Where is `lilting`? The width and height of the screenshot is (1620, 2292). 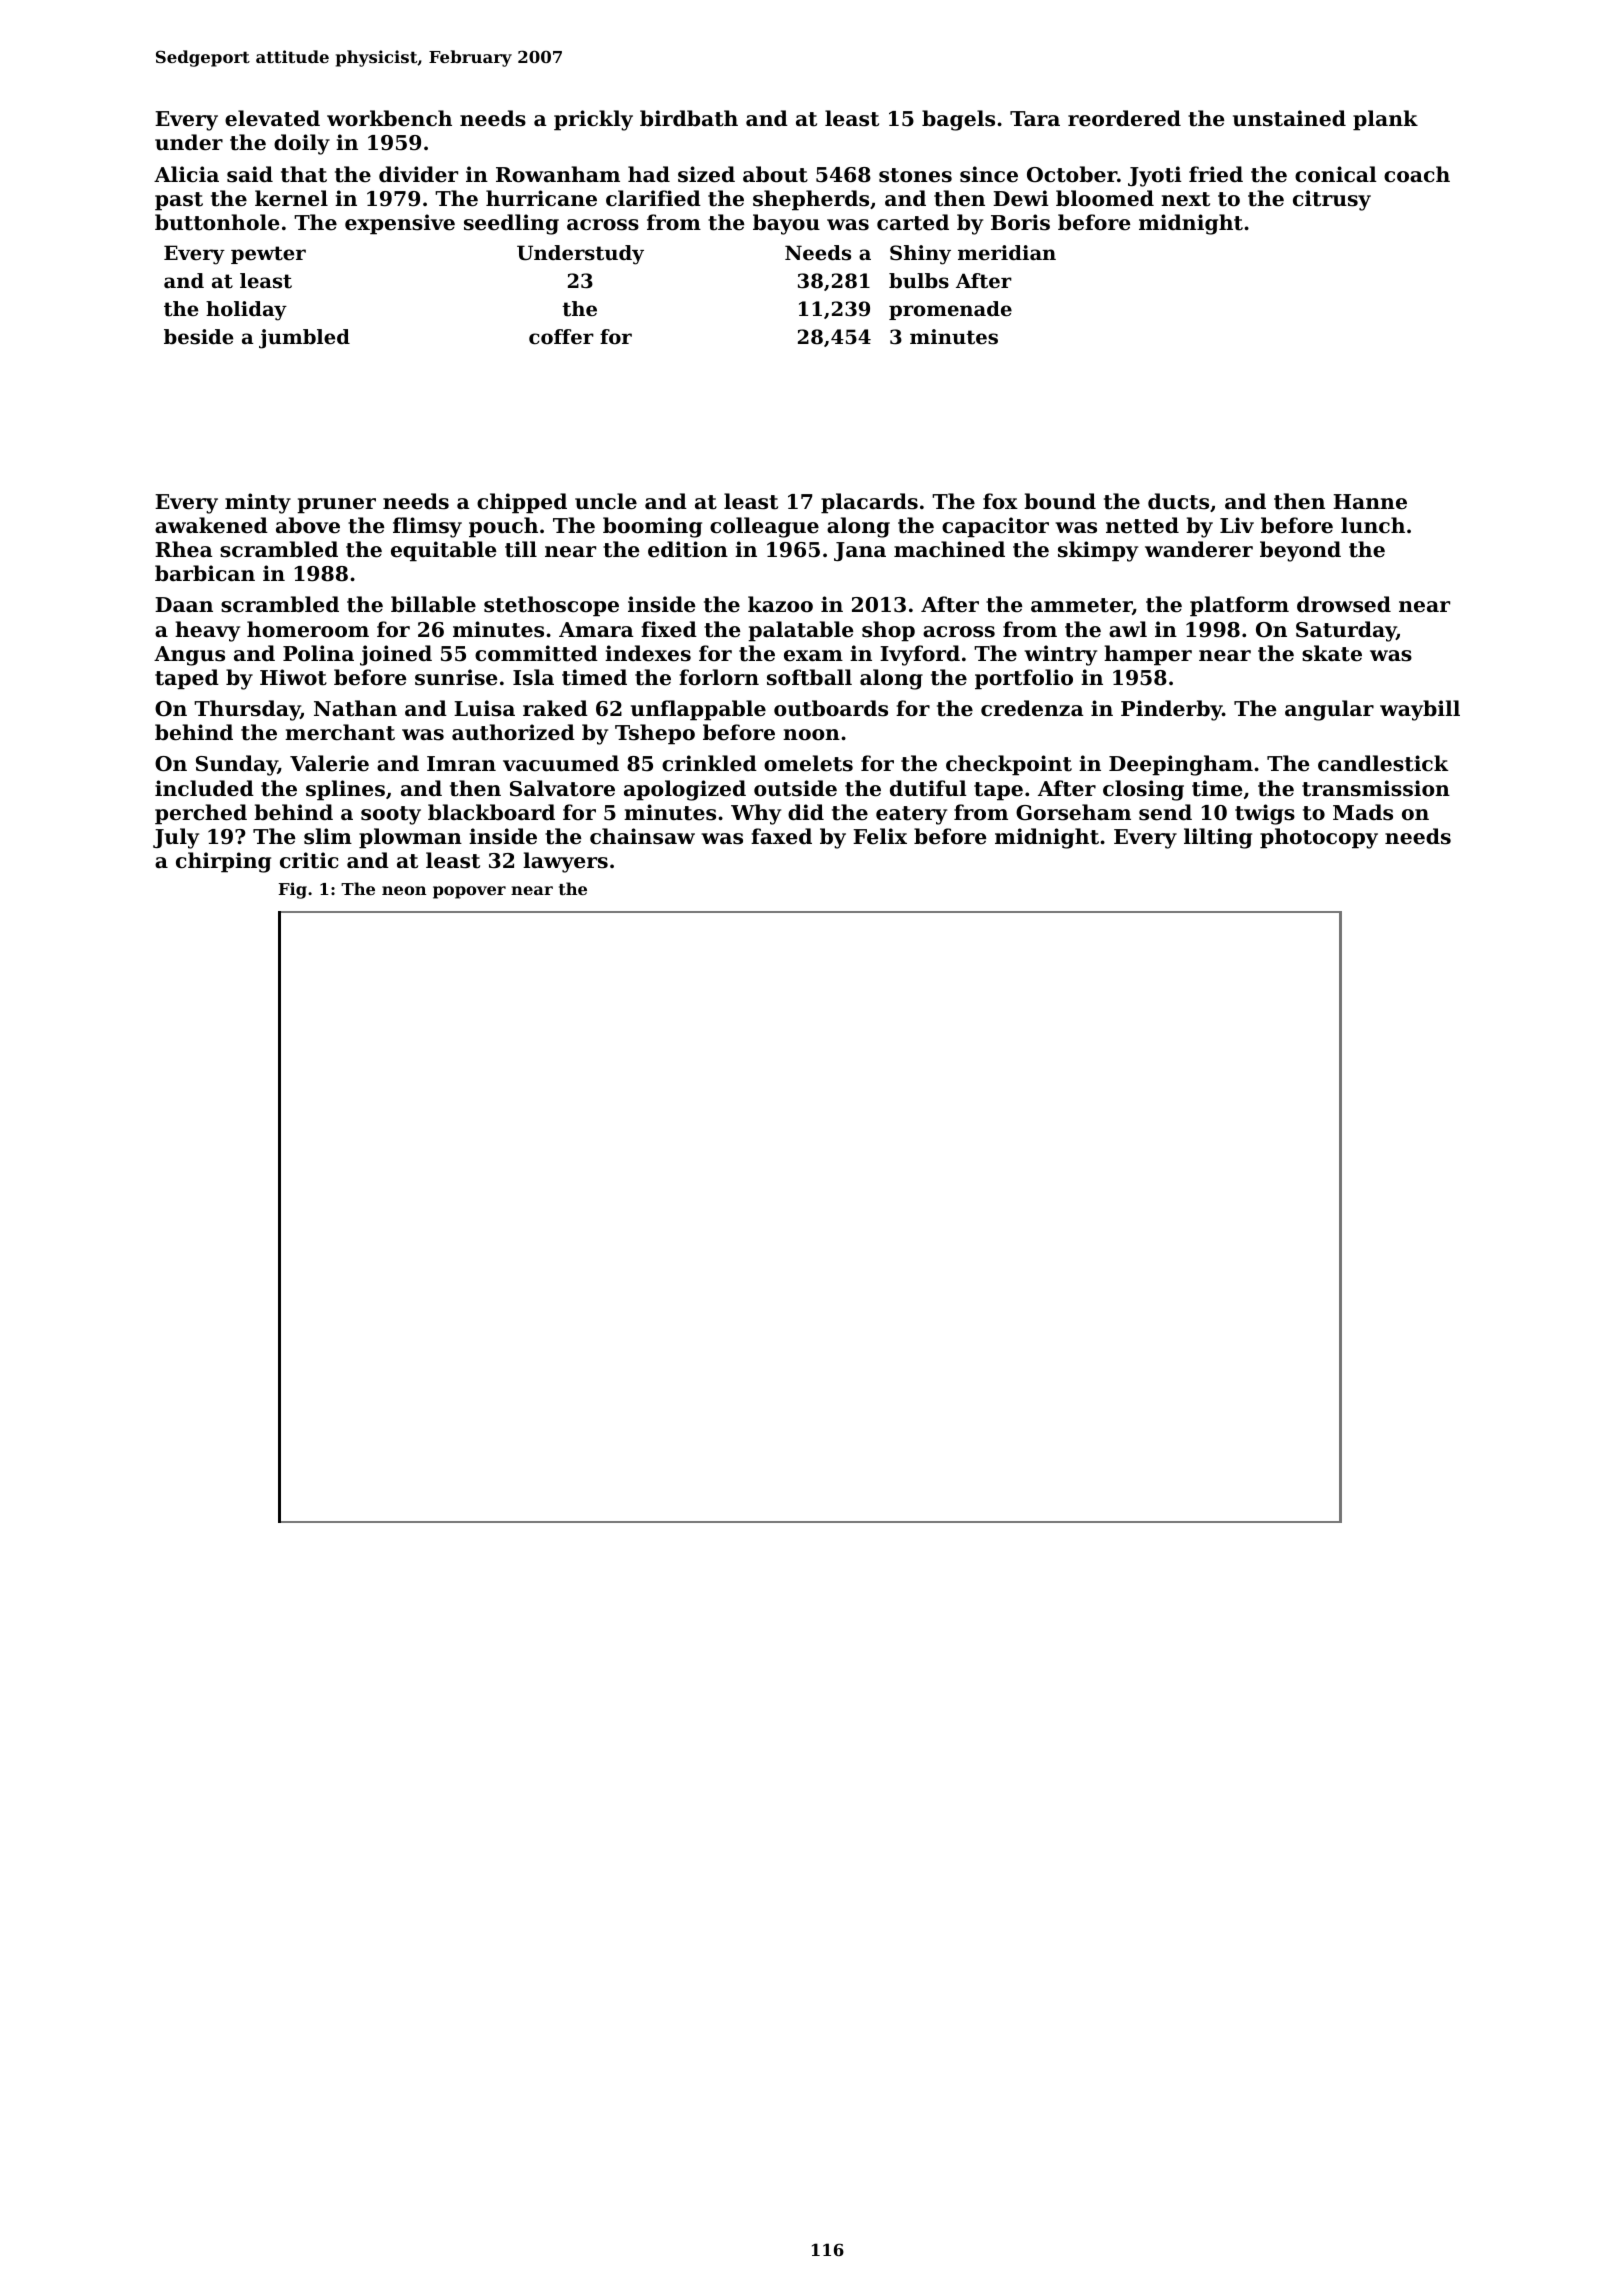
lilting is located at coordinates (1218, 838).
